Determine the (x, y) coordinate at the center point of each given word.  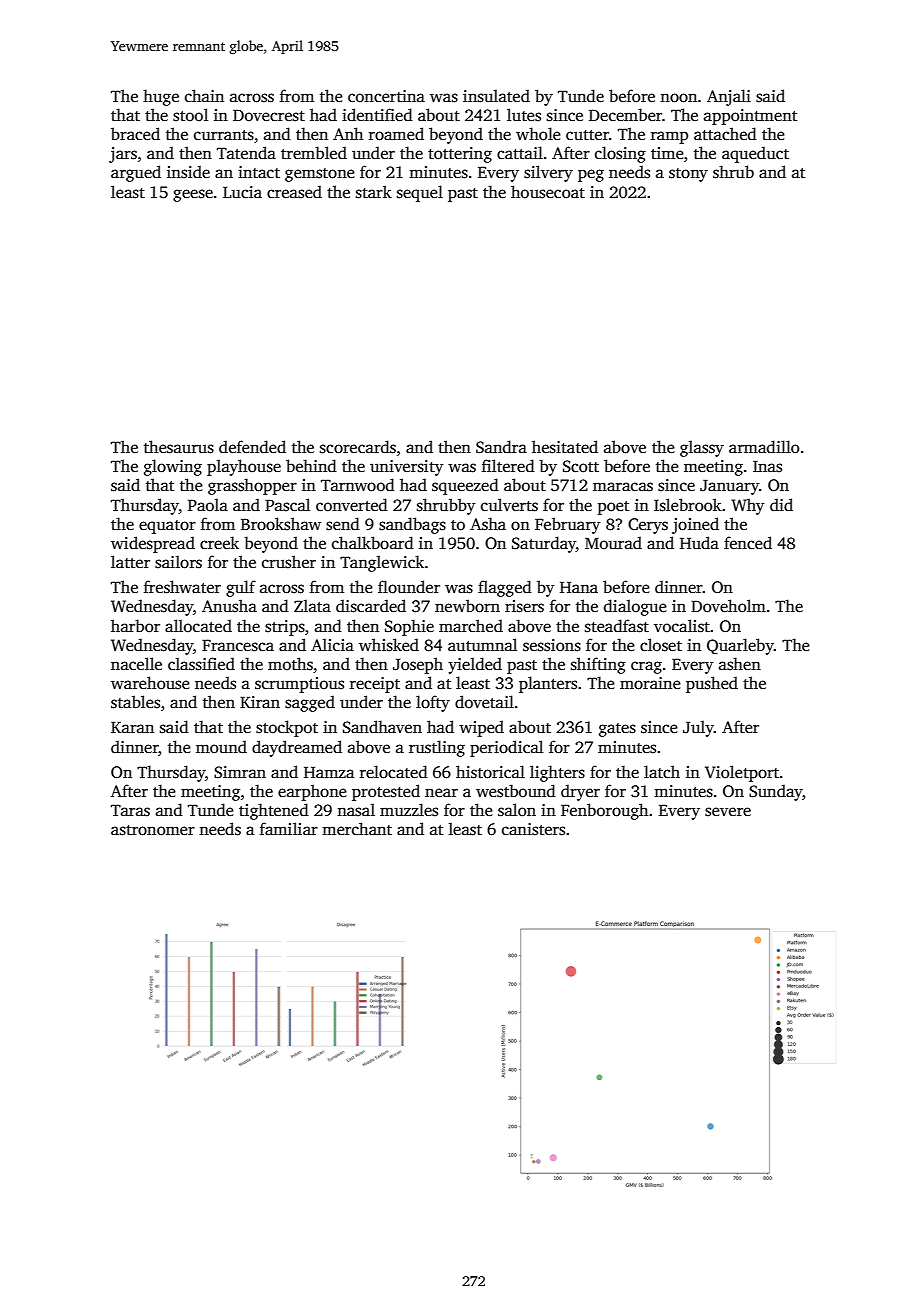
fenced (748, 543)
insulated (496, 96)
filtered (508, 466)
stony (688, 175)
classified (201, 664)
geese (193, 195)
